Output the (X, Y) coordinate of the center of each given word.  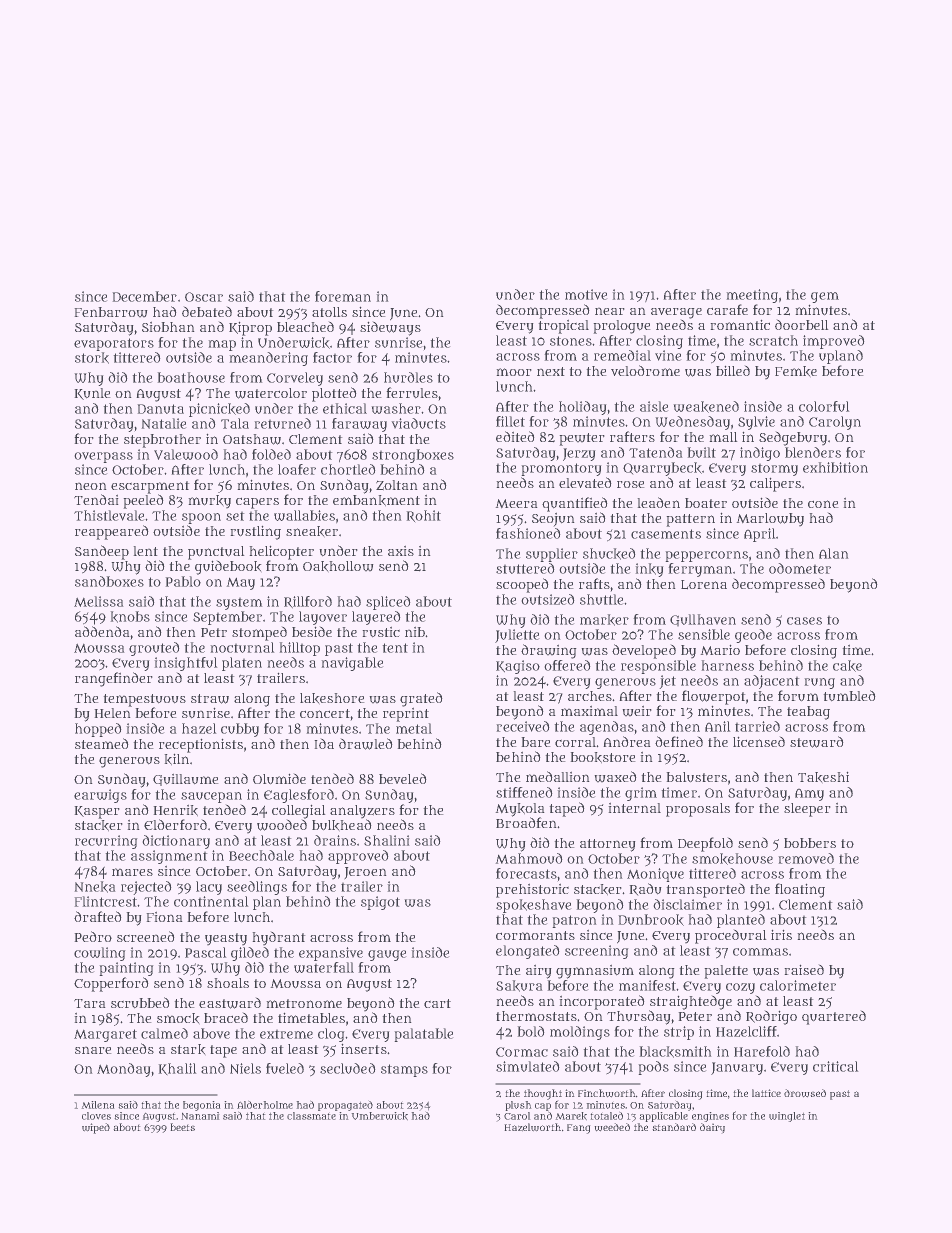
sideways (390, 329)
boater (706, 503)
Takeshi (823, 777)
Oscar (204, 297)
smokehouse (732, 859)
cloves (96, 1116)
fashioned (528, 533)
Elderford (175, 824)
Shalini (386, 840)
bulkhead (341, 824)
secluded (347, 1068)
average (676, 313)
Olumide (279, 779)
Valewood (186, 454)
